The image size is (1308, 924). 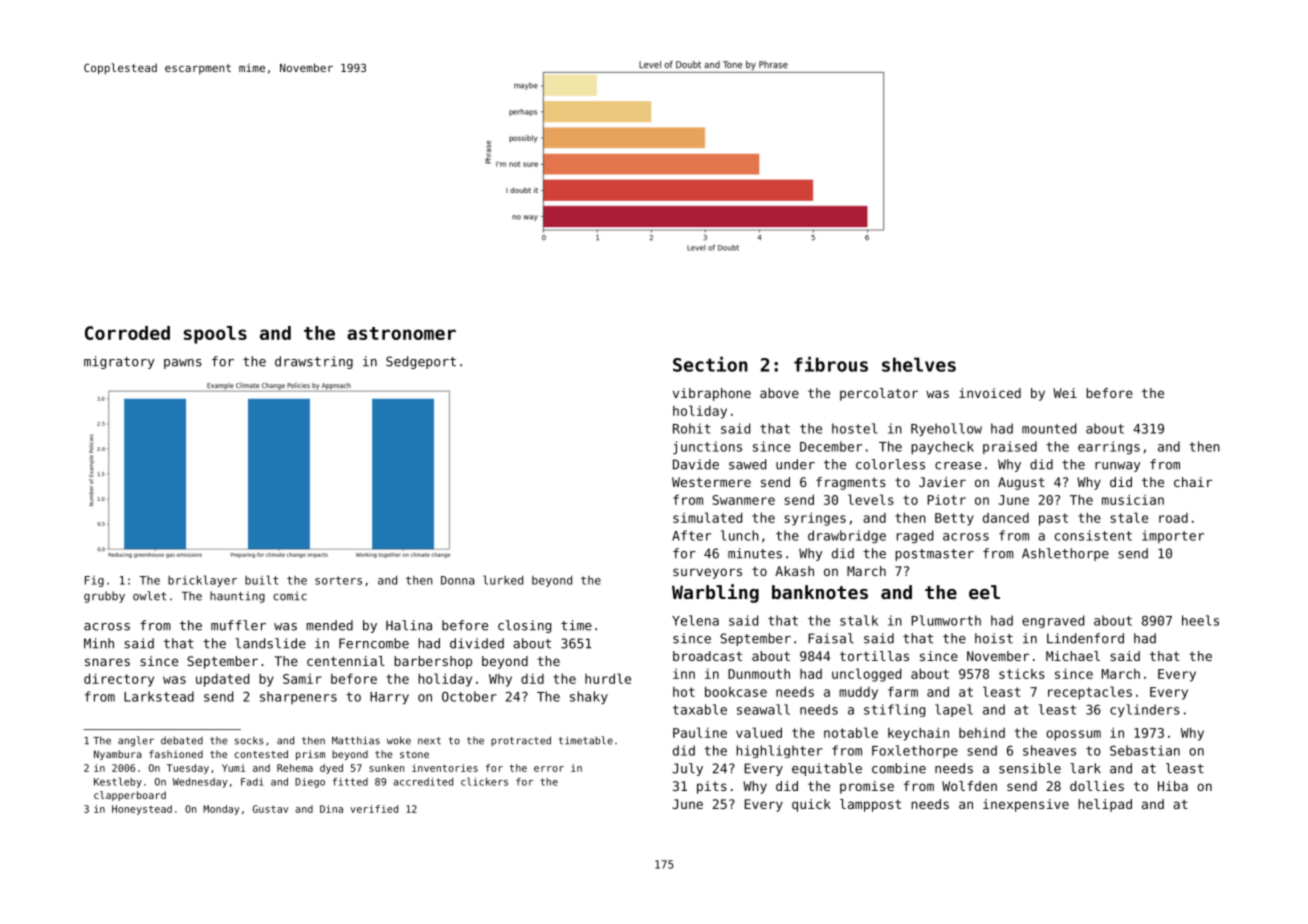 I want to click on shelves, so click(x=919, y=364).
